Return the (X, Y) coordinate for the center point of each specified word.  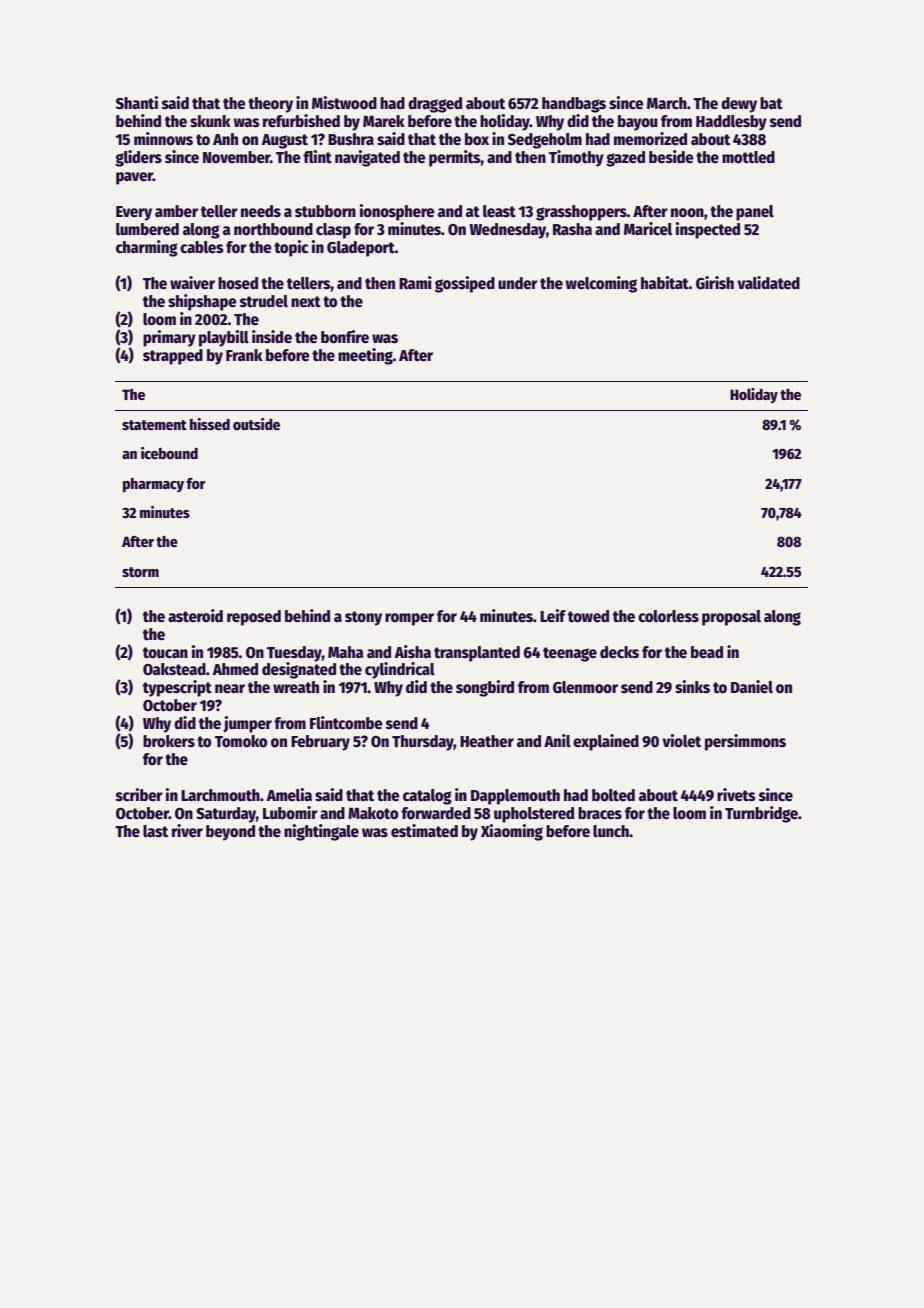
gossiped (465, 284)
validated (768, 282)
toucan (165, 653)
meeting (365, 356)
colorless (668, 616)
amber (176, 211)
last (155, 831)
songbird (485, 688)
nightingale (321, 832)
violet (681, 741)
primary (169, 338)
